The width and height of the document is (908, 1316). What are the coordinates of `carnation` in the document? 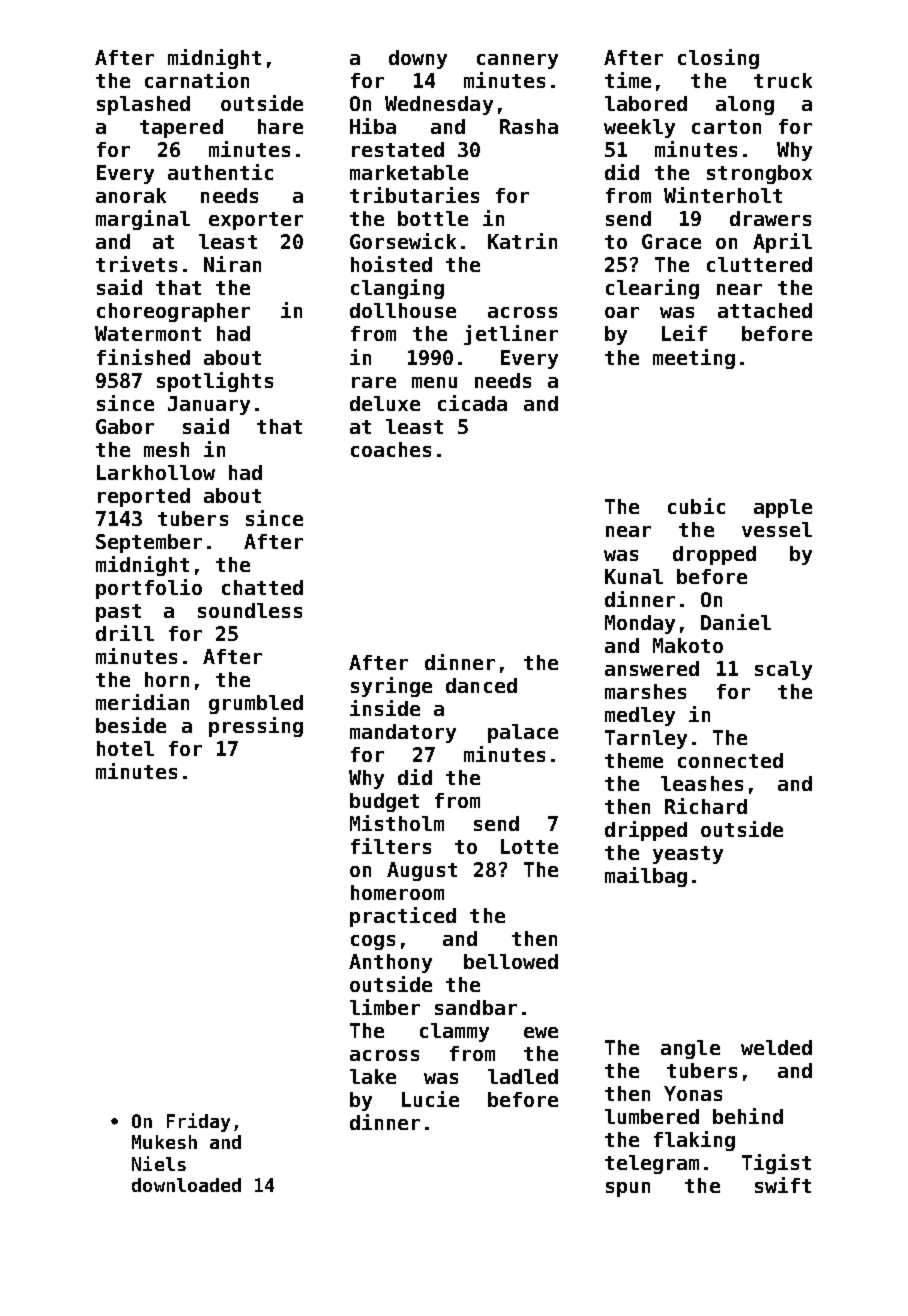 It's located at (197, 80).
